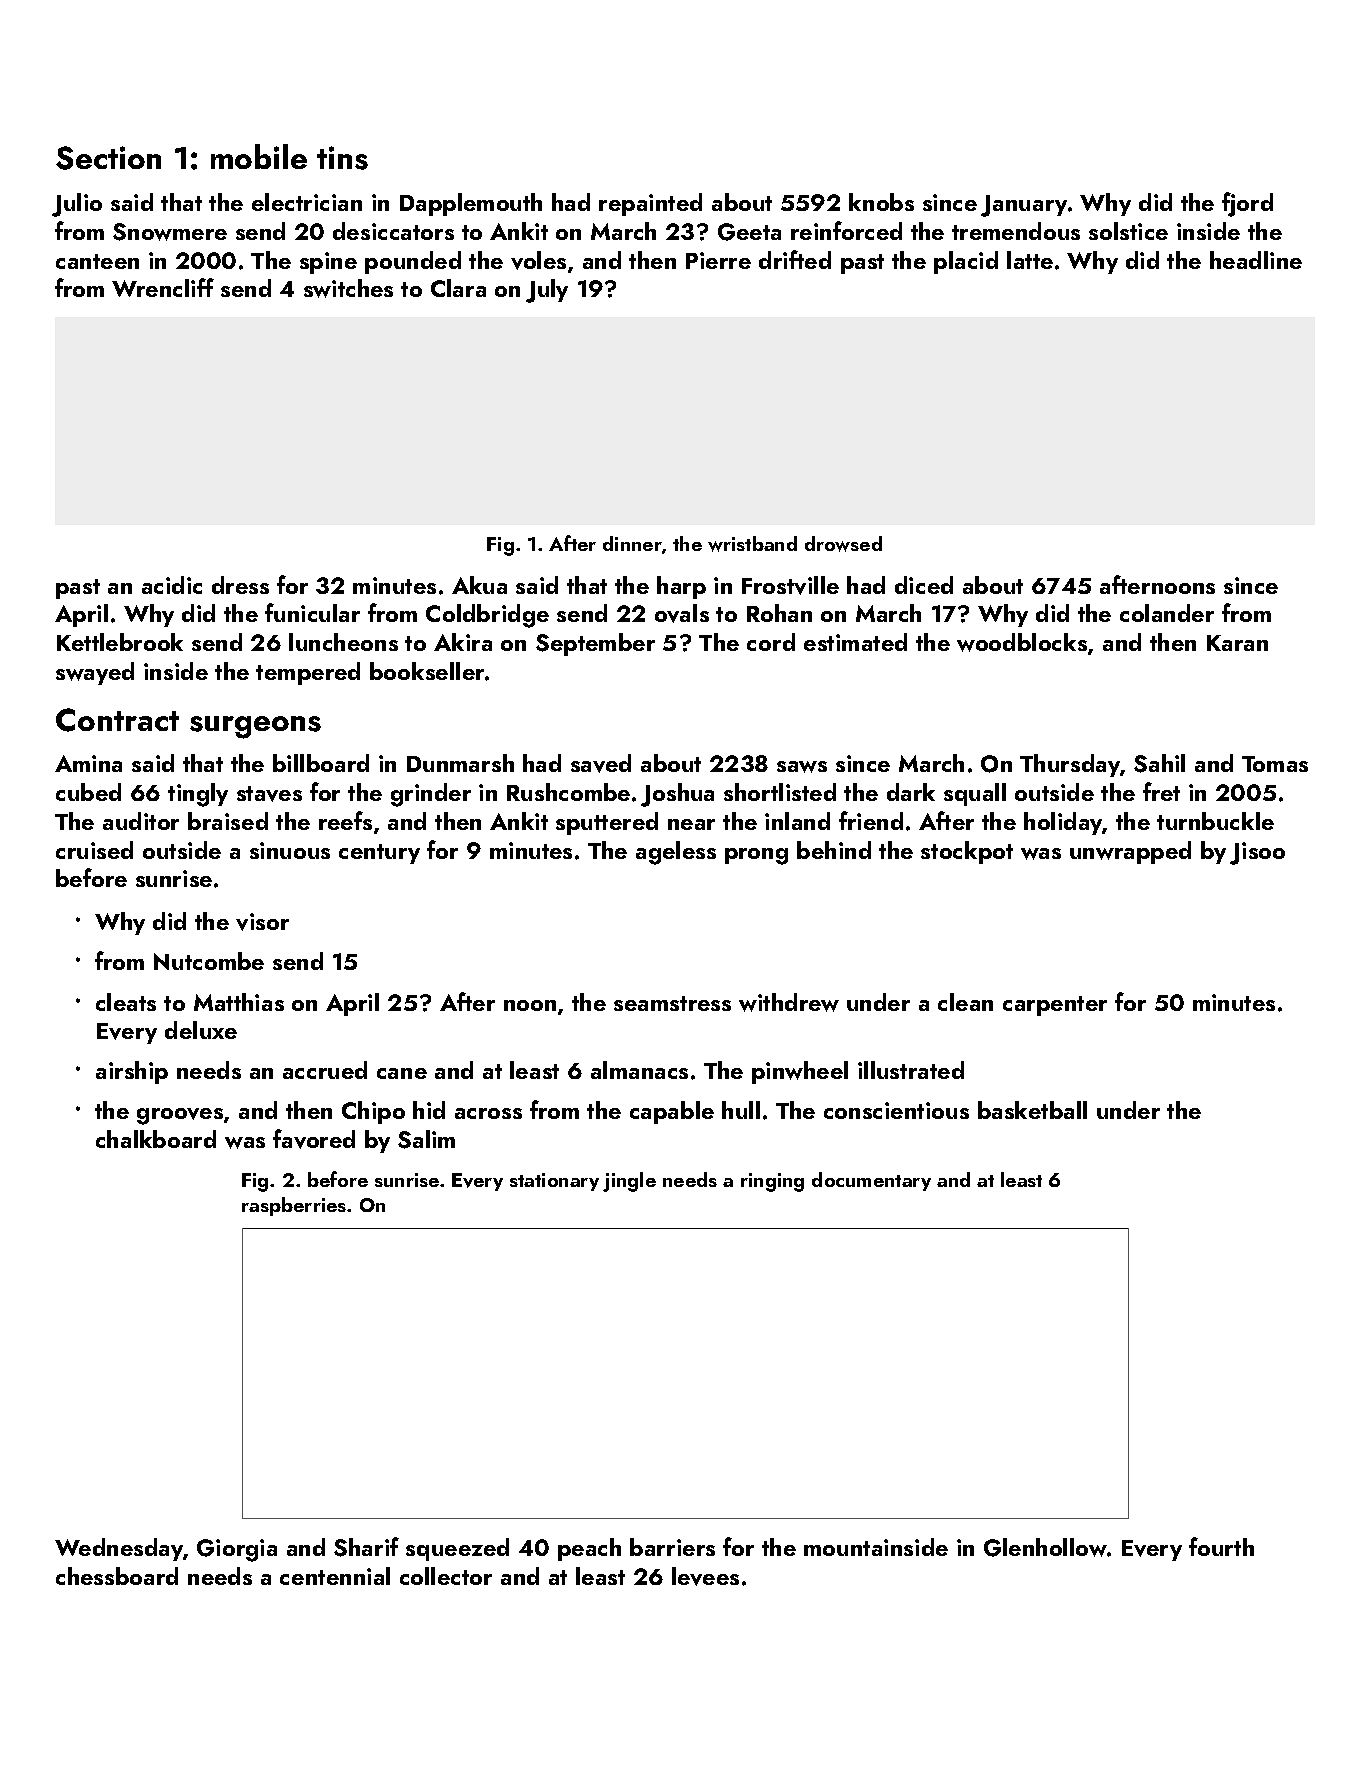  What do you see at coordinates (554, 1182) in the document?
I see `stationary` at bounding box center [554, 1182].
